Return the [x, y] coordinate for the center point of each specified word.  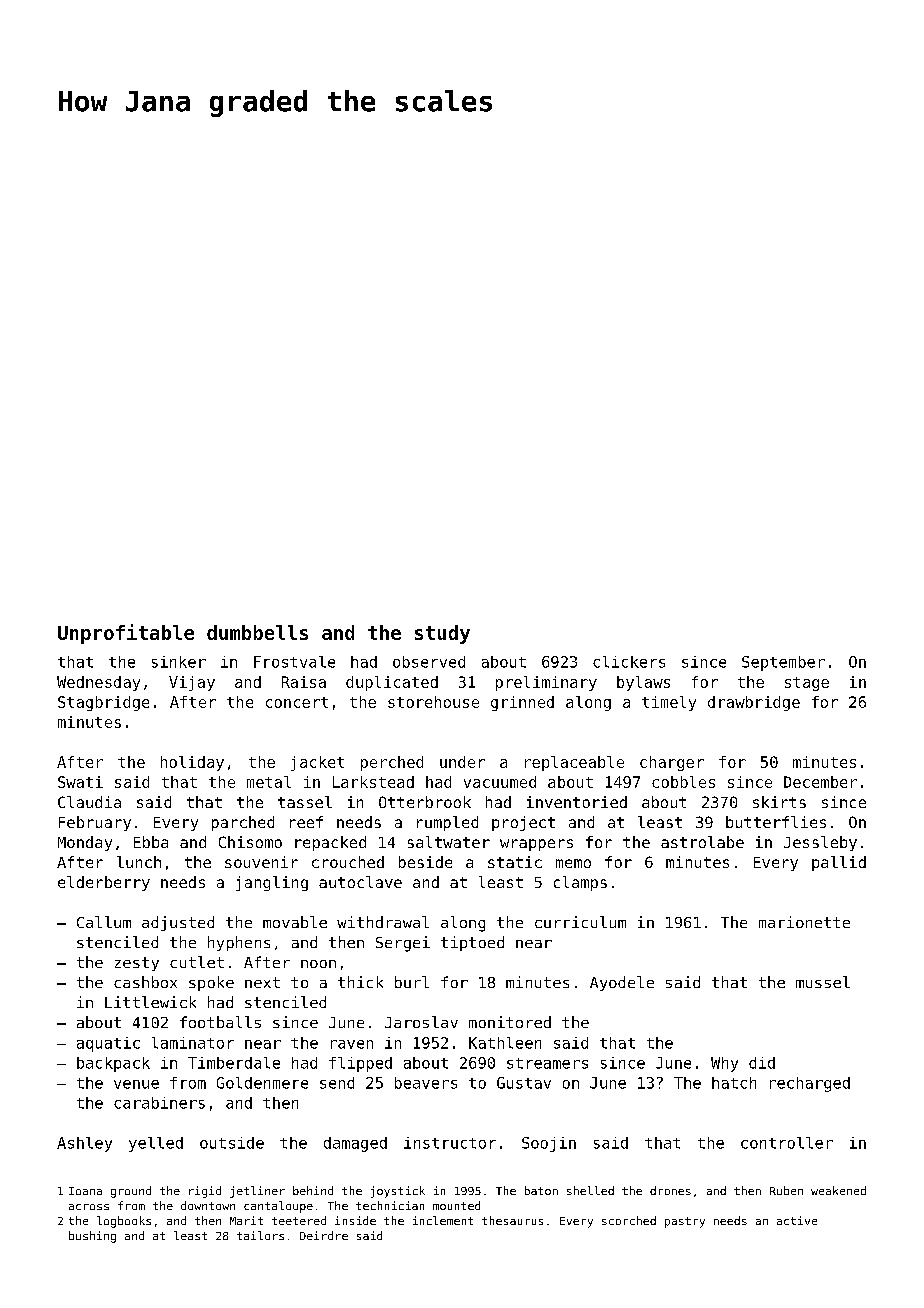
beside [425, 862]
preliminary [546, 683]
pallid [839, 863]
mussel [823, 982]
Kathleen [505, 1043]
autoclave [360, 882]
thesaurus [512, 1220]
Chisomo [250, 842]
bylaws [643, 683]
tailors [260, 1235]
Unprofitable [126, 634]
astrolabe [702, 842]
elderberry [104, 883]
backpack [113, 1064]
